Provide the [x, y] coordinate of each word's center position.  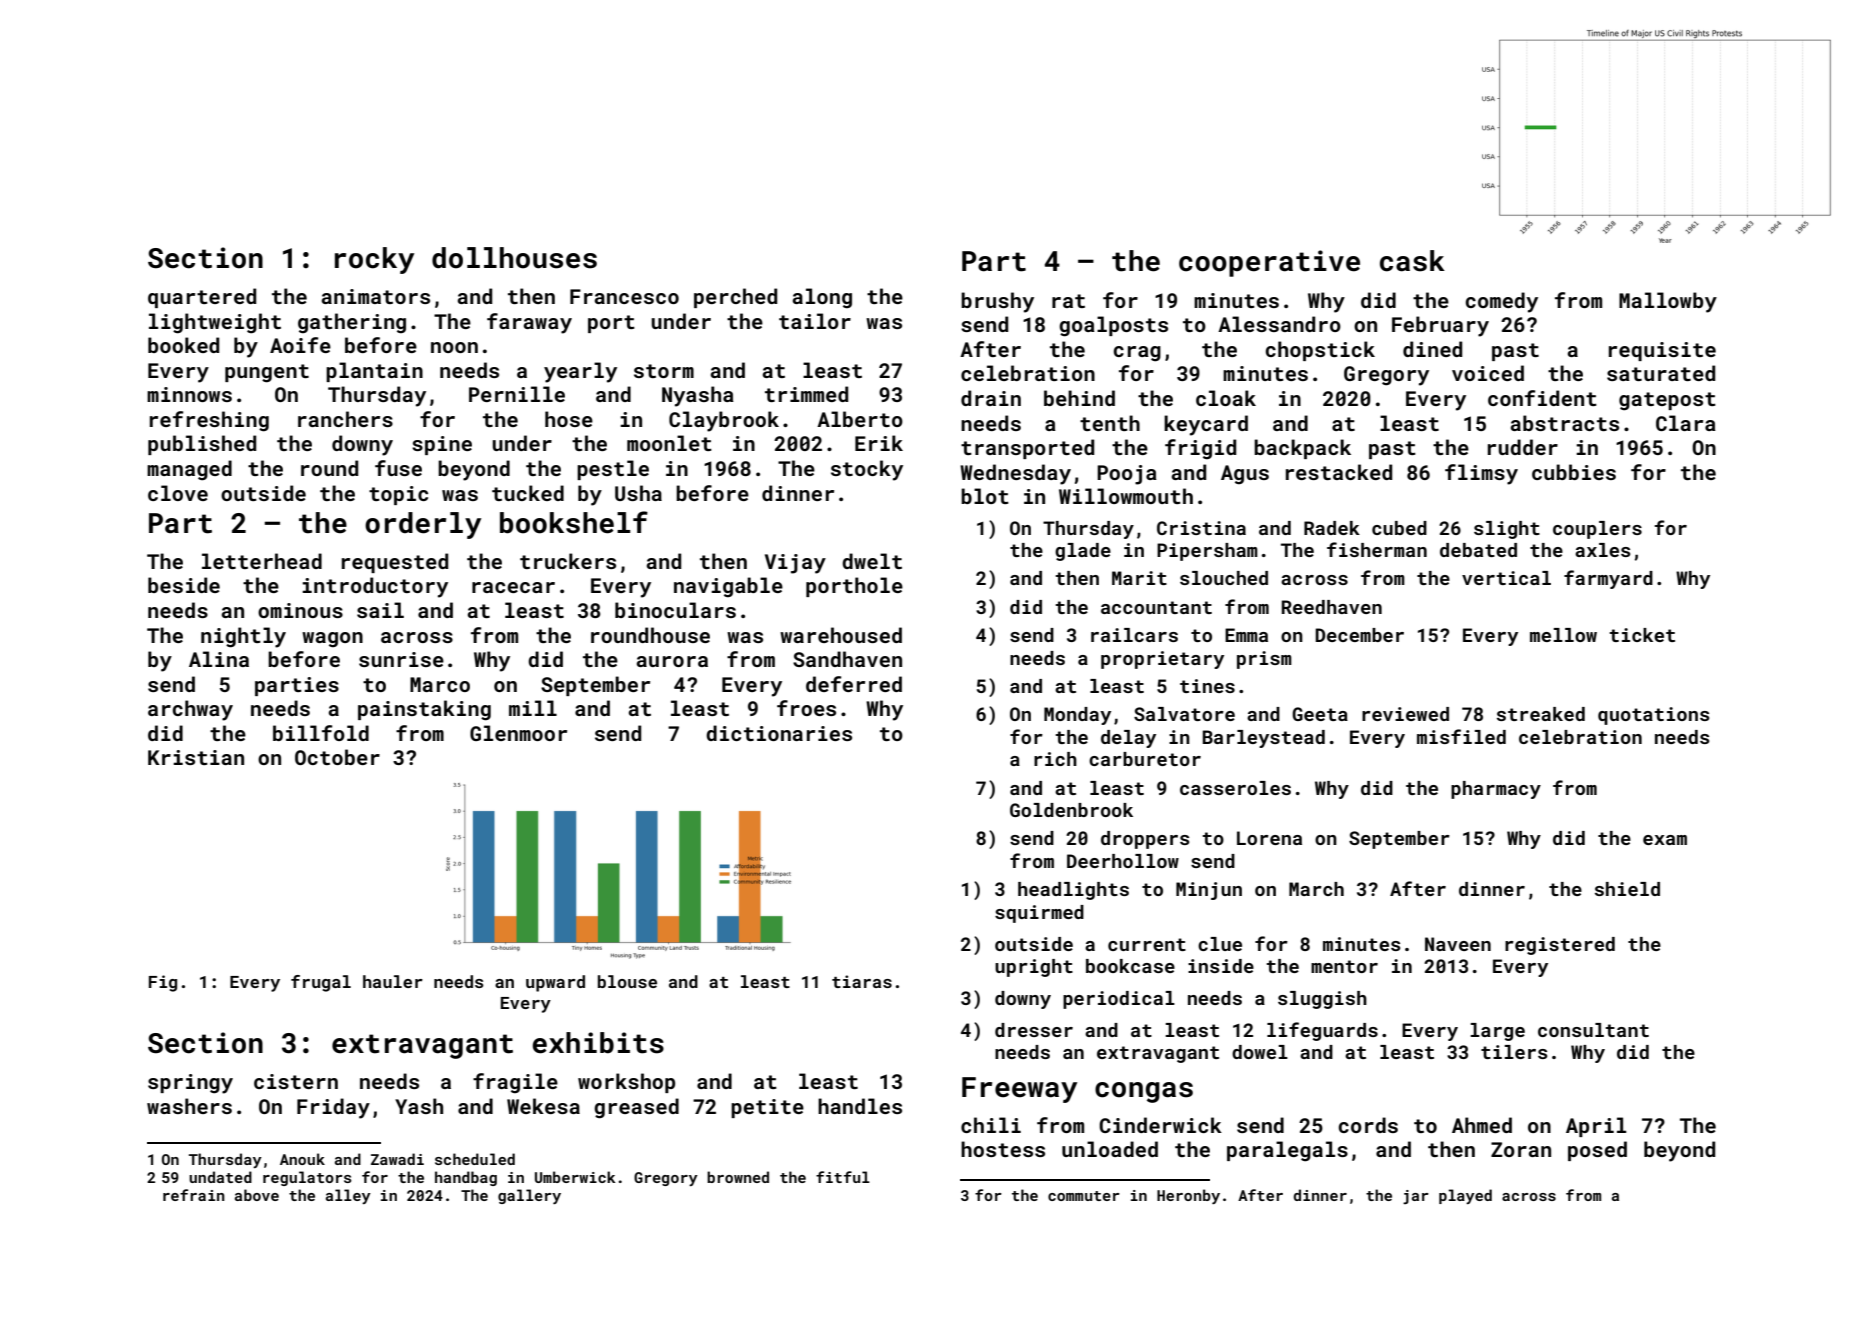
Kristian [196, 757]
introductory [375, 587]
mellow [1563, 635]
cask [1412, 261]
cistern [296, 1081]
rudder [1523, 447]
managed [189, 470]
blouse [627, 981]
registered [1560, 946]
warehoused [841, 635]
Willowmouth [1126, 496]
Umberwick [575, 1177]
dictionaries [779, 733]
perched [735, 298]
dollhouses [514, 258]
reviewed [1405, 714]
